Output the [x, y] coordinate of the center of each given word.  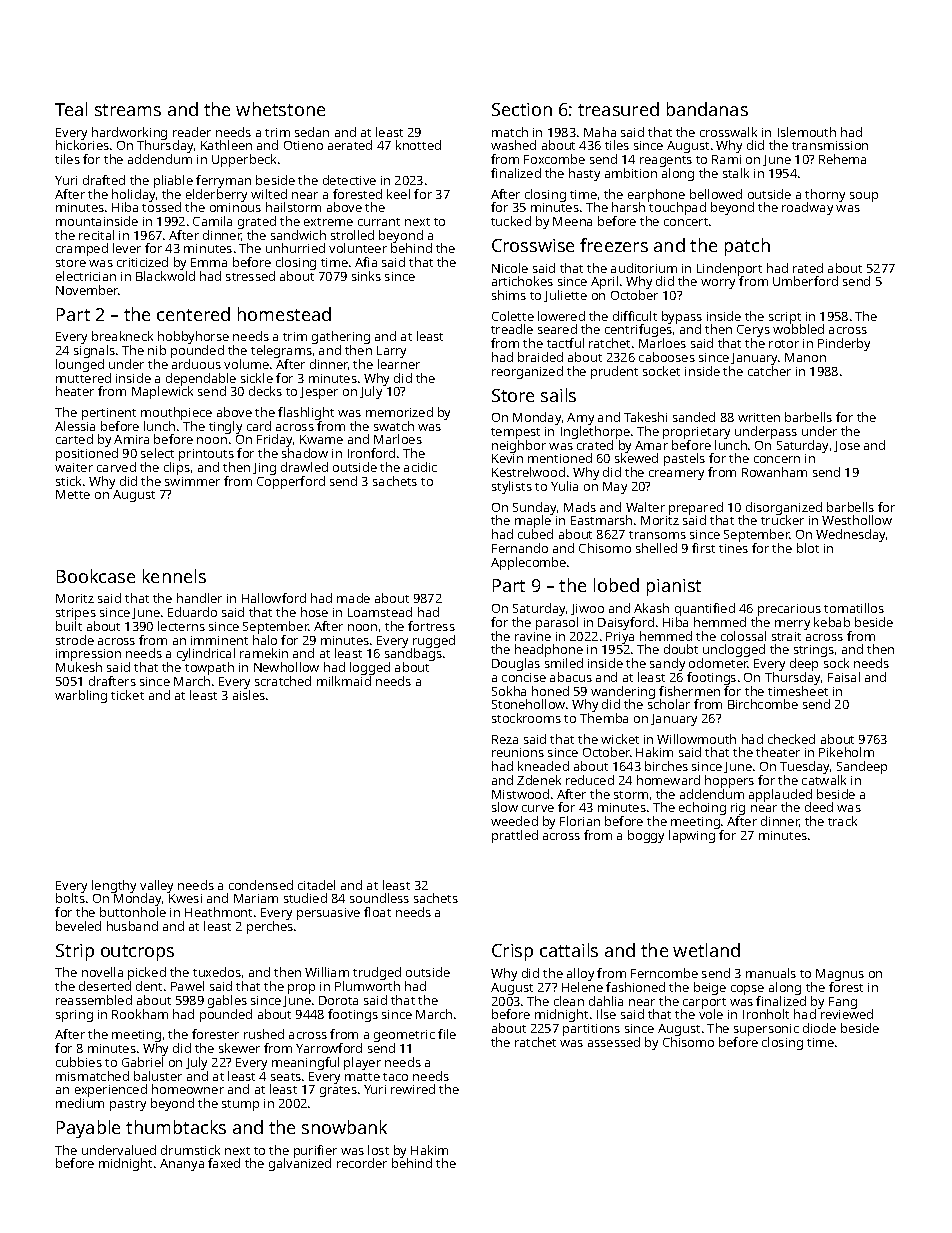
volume [246, 364]
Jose [847, 446]
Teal [71, 109]
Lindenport [729, 270]
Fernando [520, 548]
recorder [362, 1163]
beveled [78, 926]
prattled [515, 836]
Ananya [182, 1165]
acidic [420, 467]
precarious [789, 610]
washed [513, 145]
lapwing [692, 836]
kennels [174, 576]
